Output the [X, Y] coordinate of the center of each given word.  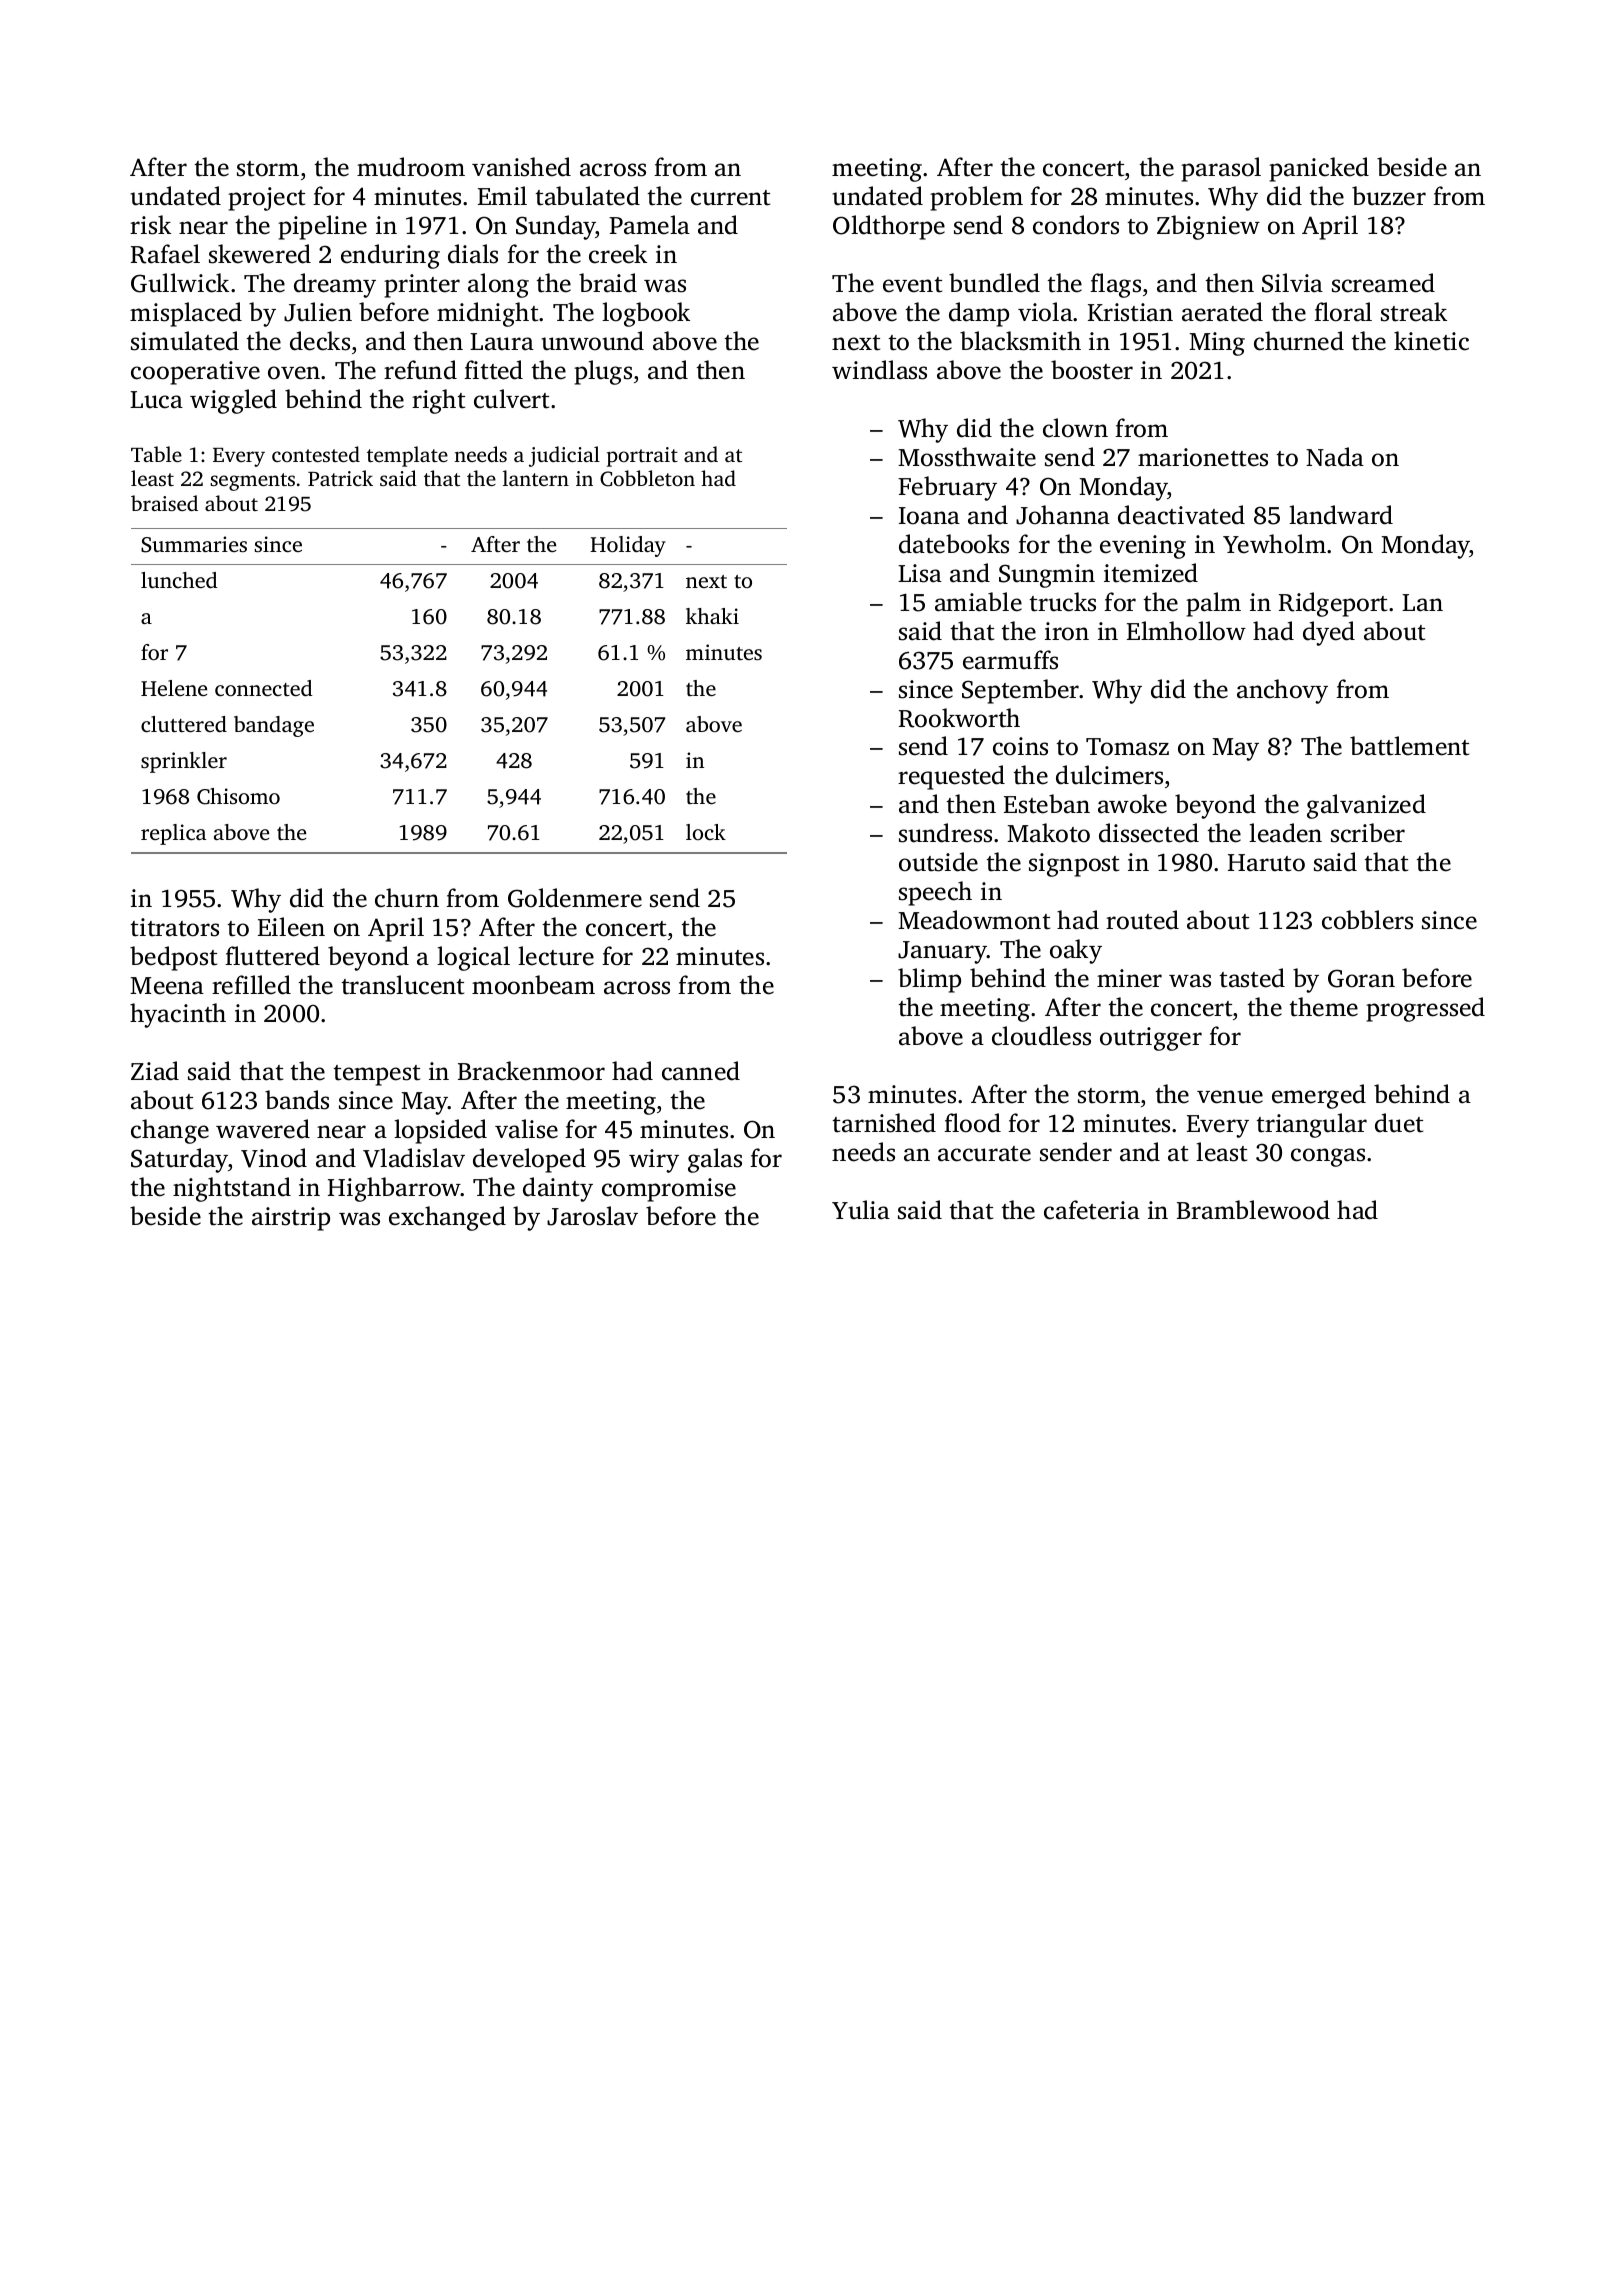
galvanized [1366, 806]
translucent [402, 985]
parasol [1221, 169]
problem [976, 198]
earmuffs [1010, 660]
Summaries [194, 544]
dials [473, 254]
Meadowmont [974, 920]
